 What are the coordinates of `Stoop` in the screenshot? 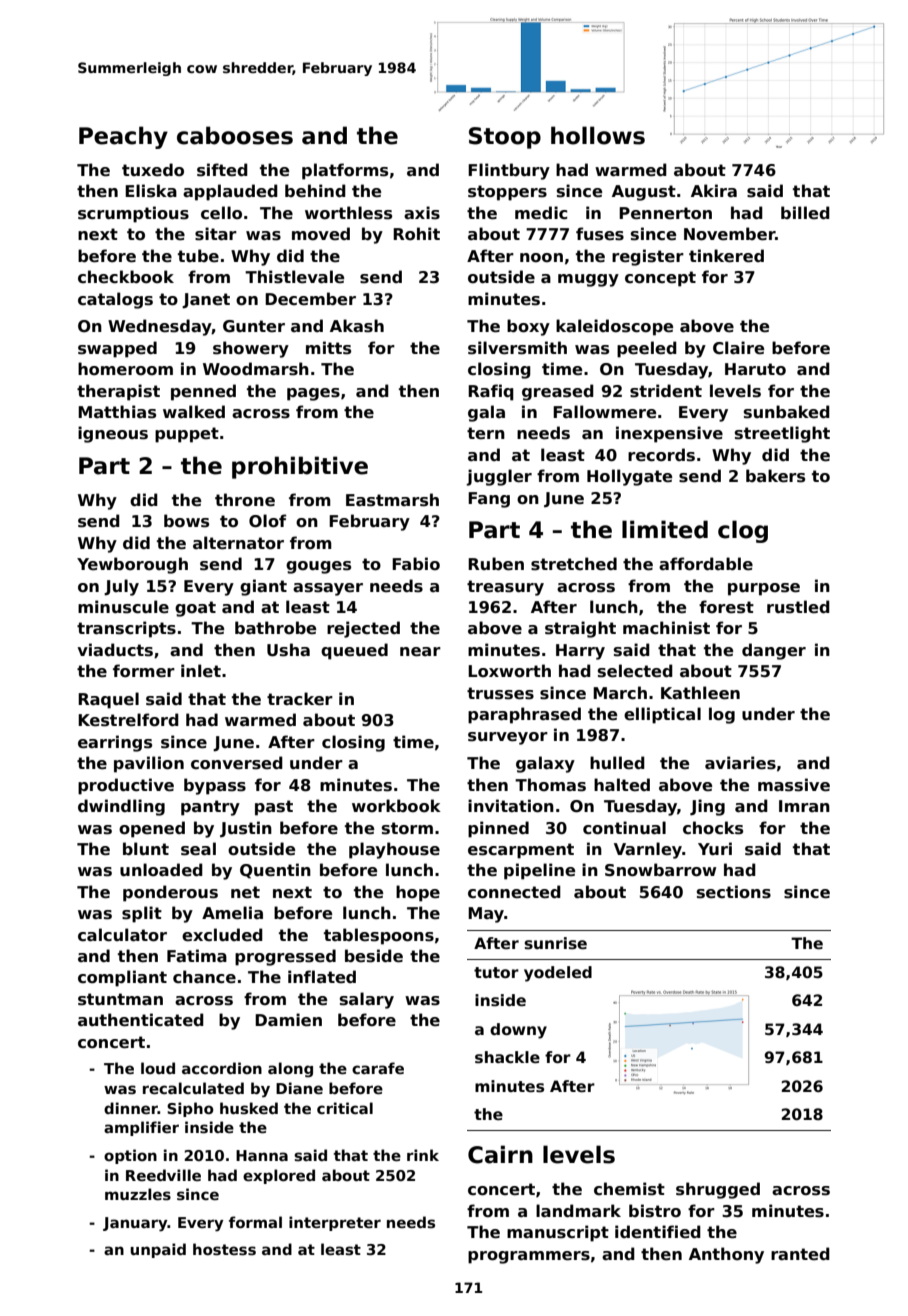 It's located at (505, 138).
